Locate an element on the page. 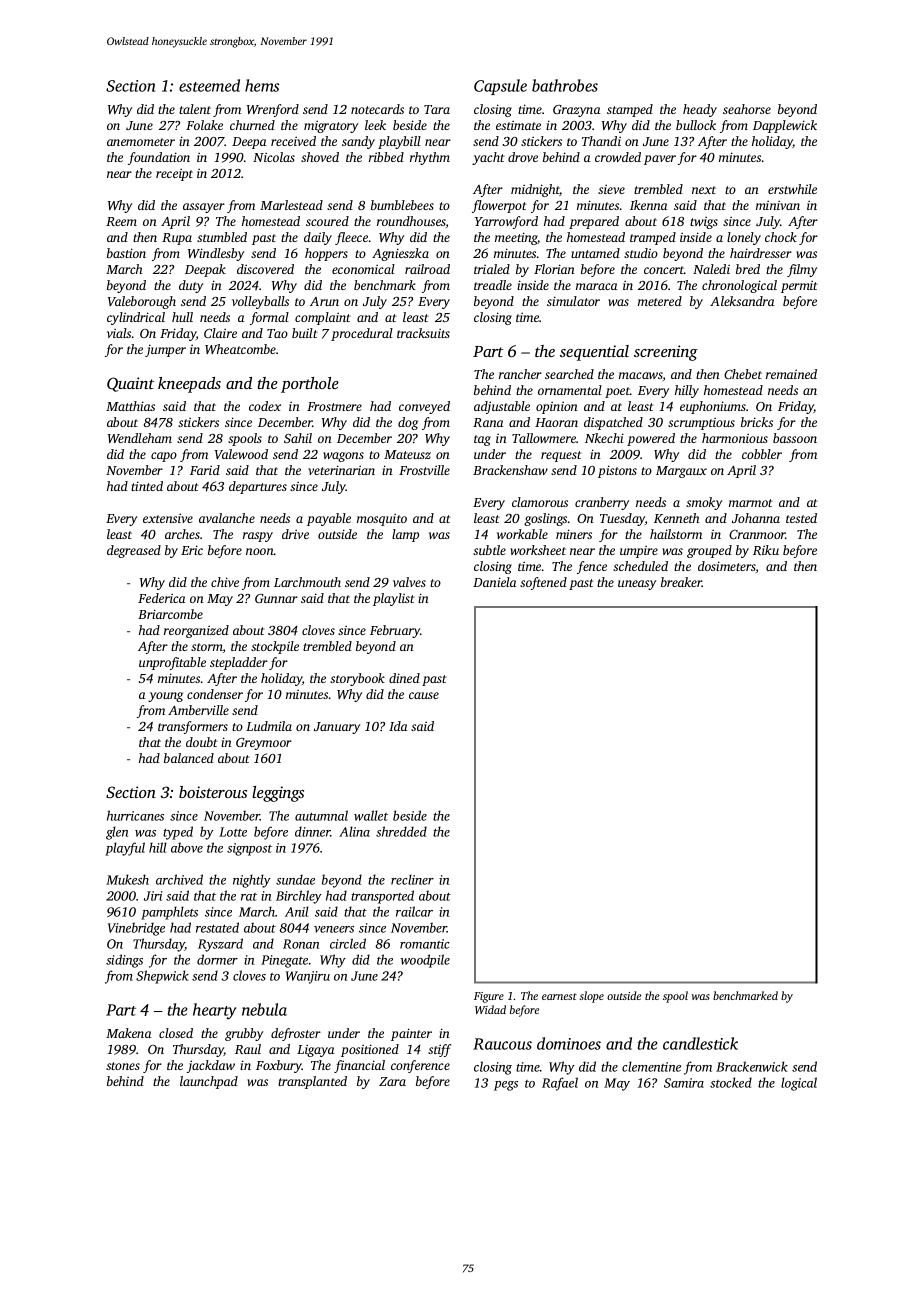 The width and height of the page is (924, 1314). discovered is located at coordinates (265, 269).
